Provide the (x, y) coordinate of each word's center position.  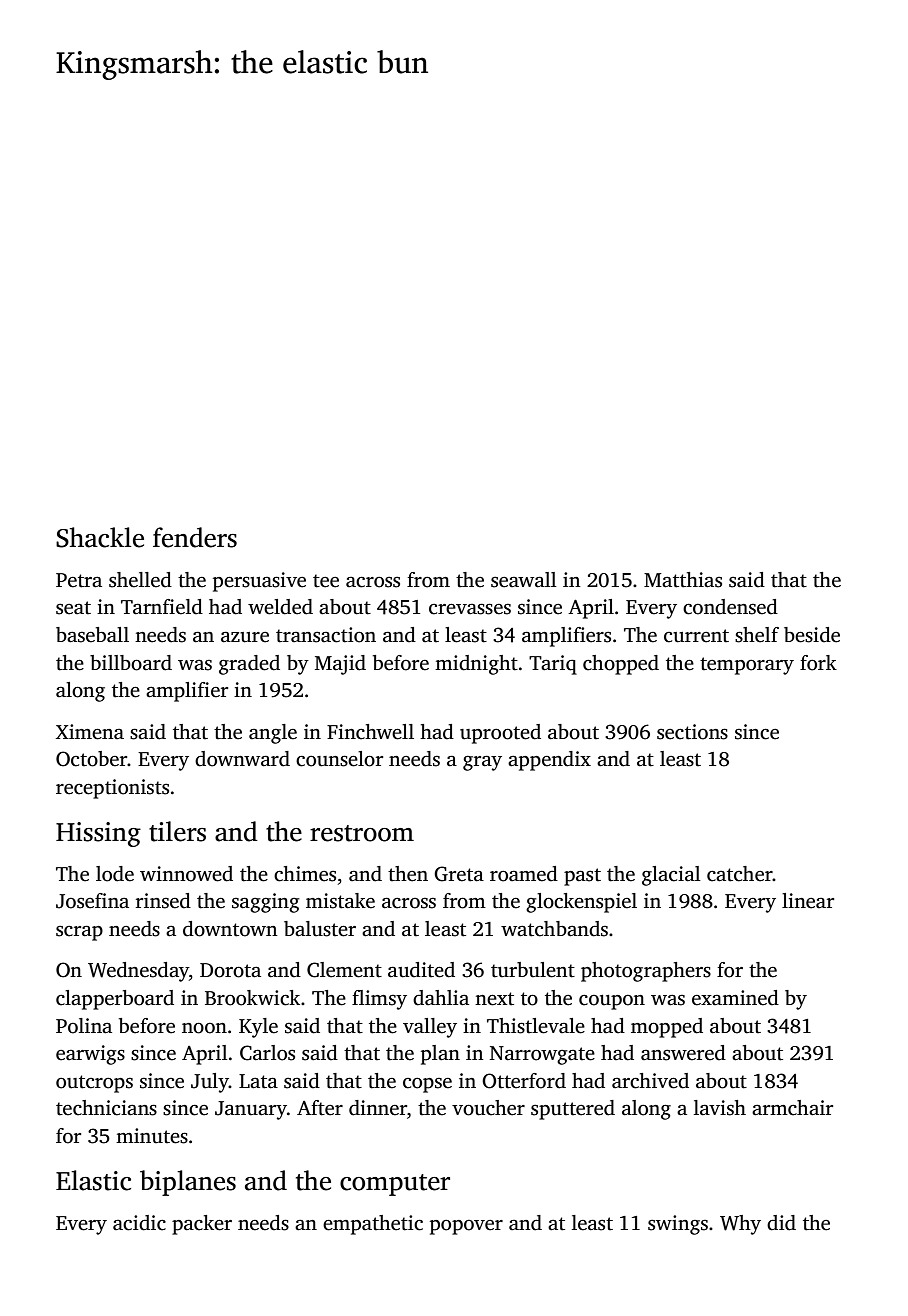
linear (808, 901)
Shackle (100, 537)
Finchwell (370, 732)
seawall (524, 580)
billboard (131, 663)
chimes (305, 874)
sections (692, 732)
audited (421, 970)
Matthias (683, 580)
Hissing (98, 834)
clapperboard (115, 1000)
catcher (740, 874)
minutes (152, 1136)
